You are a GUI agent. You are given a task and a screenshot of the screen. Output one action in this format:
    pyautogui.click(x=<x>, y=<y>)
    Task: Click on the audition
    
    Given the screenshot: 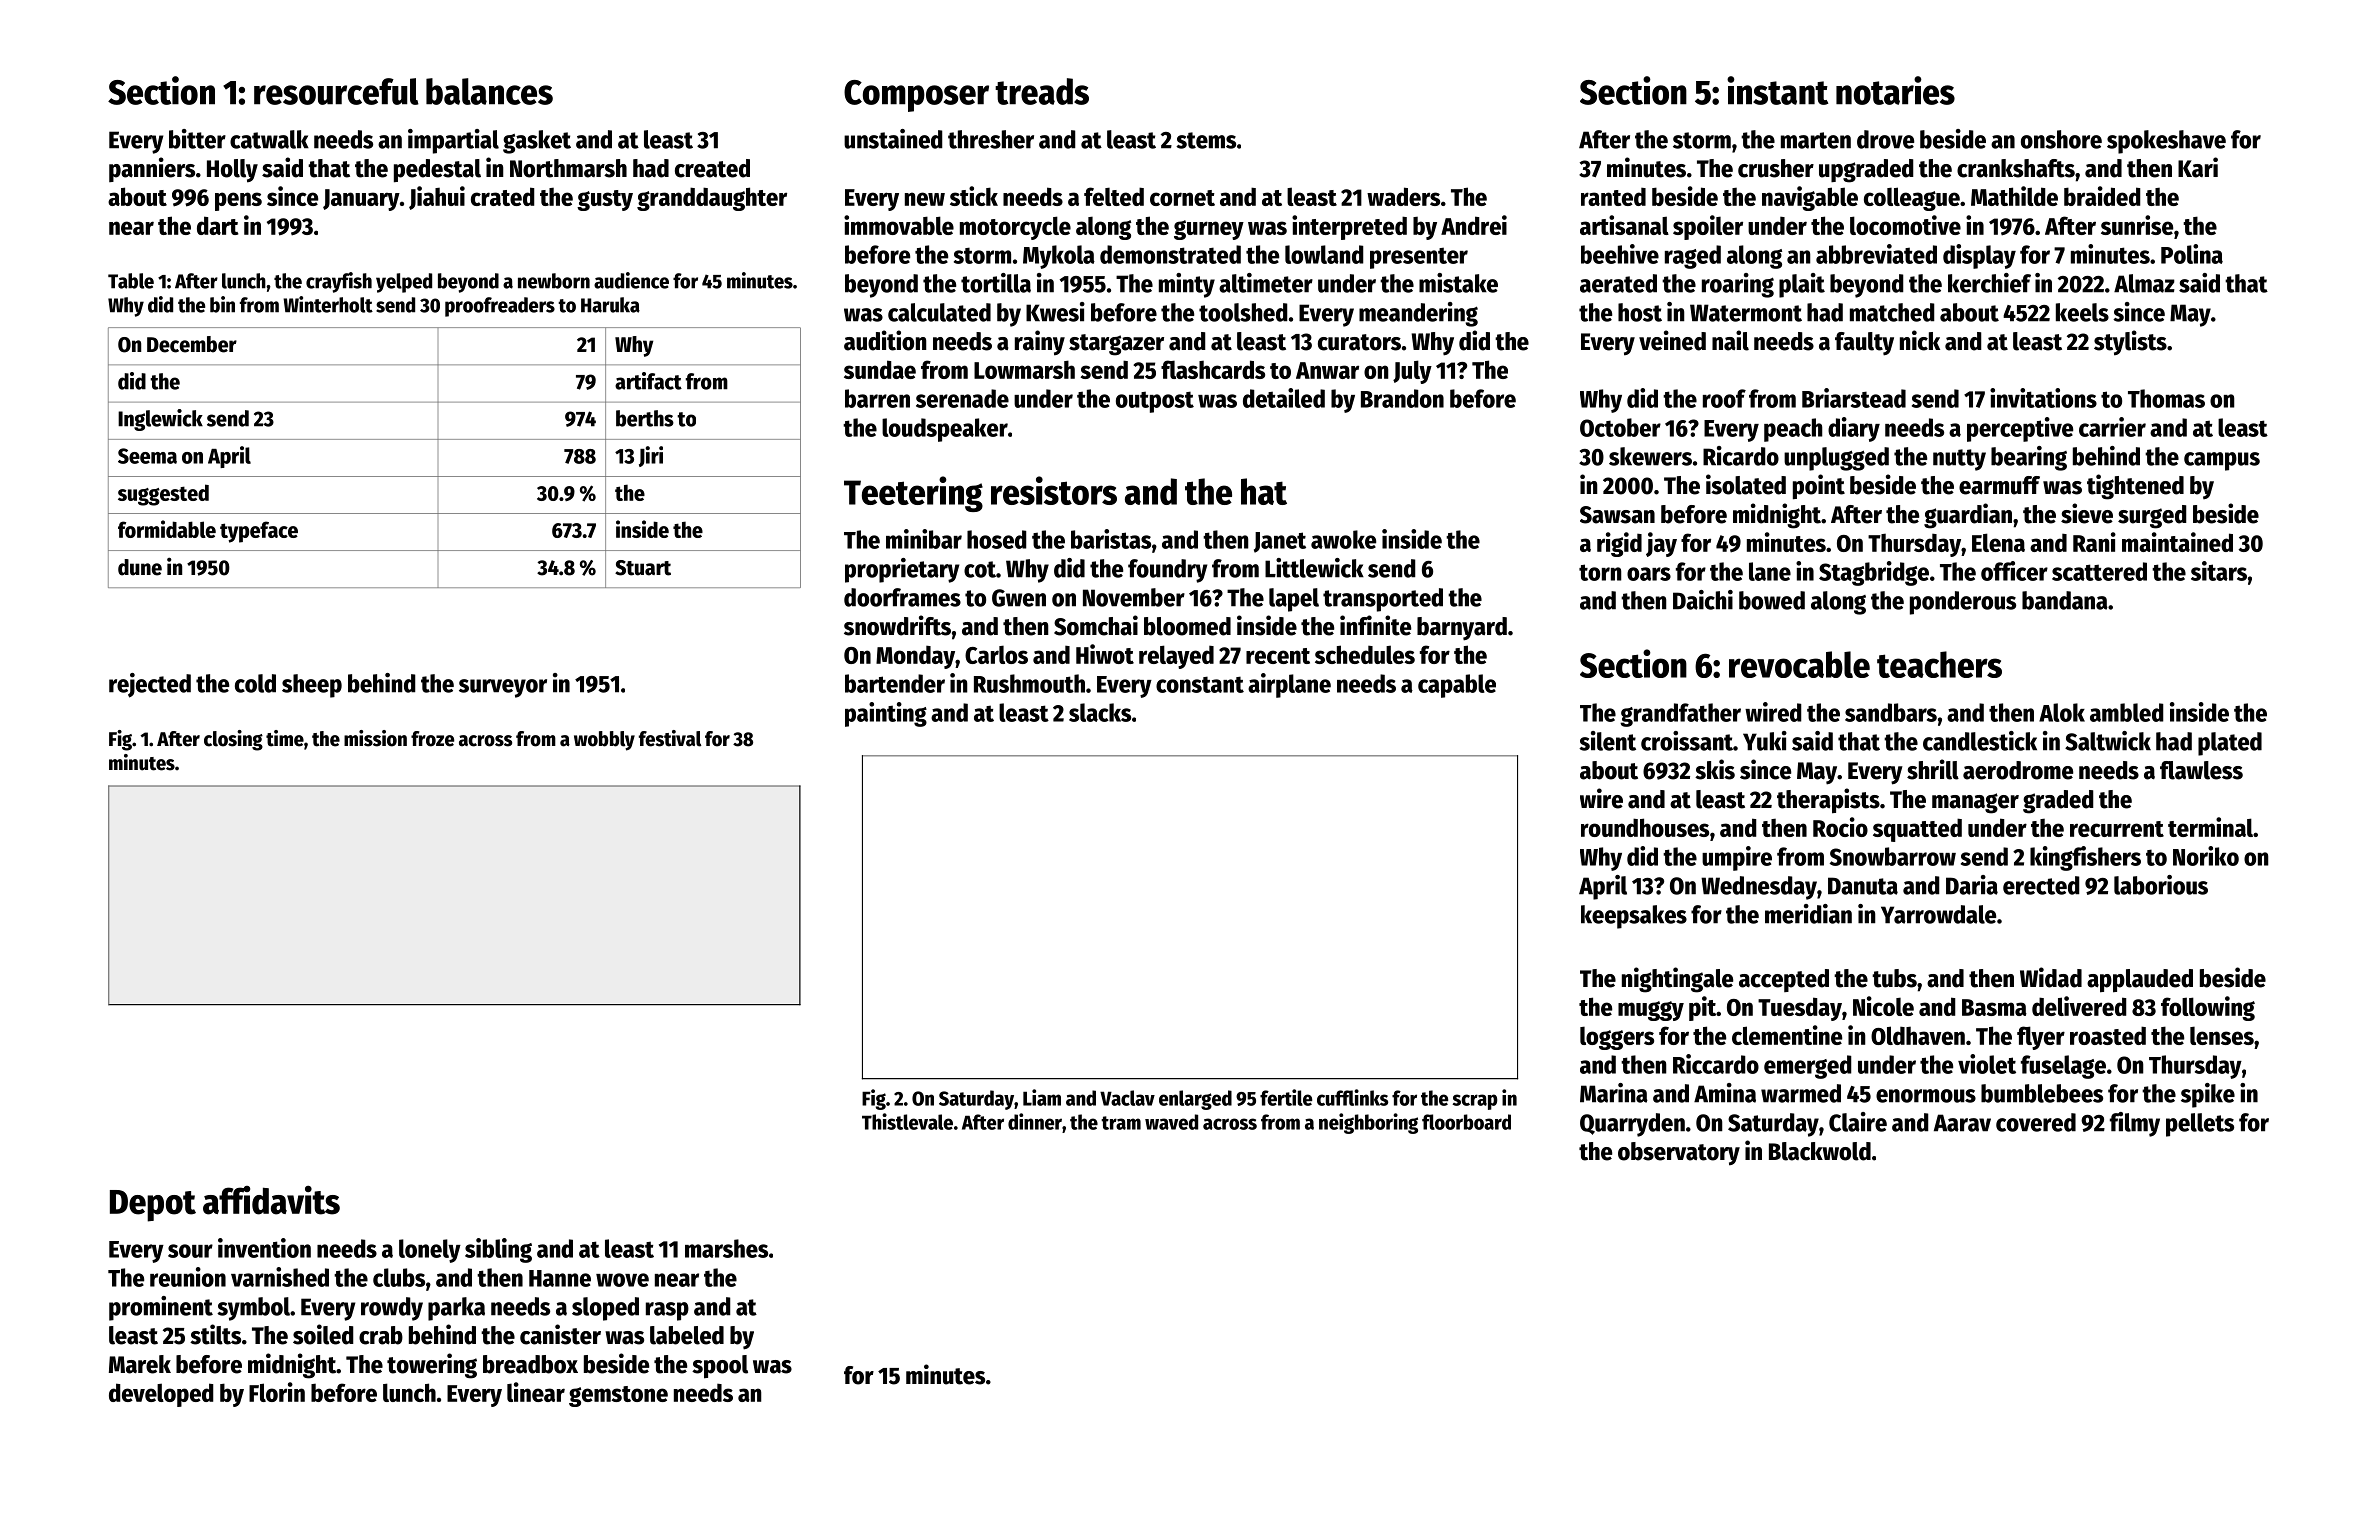 What is the action you would take?
    pyautogui.click(x=885, y=340)
